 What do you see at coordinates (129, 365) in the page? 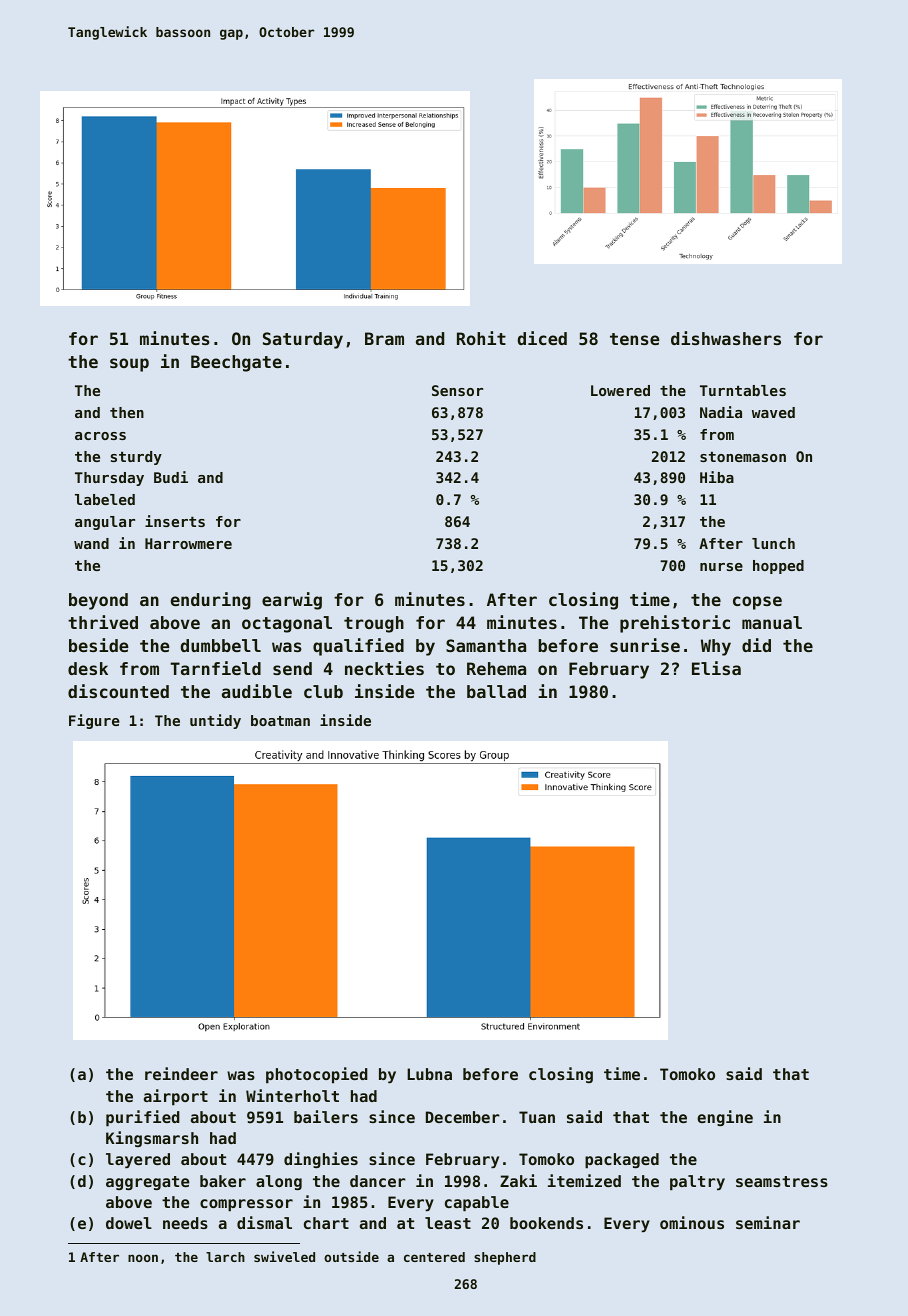
I see `soup` at bounding box center [129, 365].
